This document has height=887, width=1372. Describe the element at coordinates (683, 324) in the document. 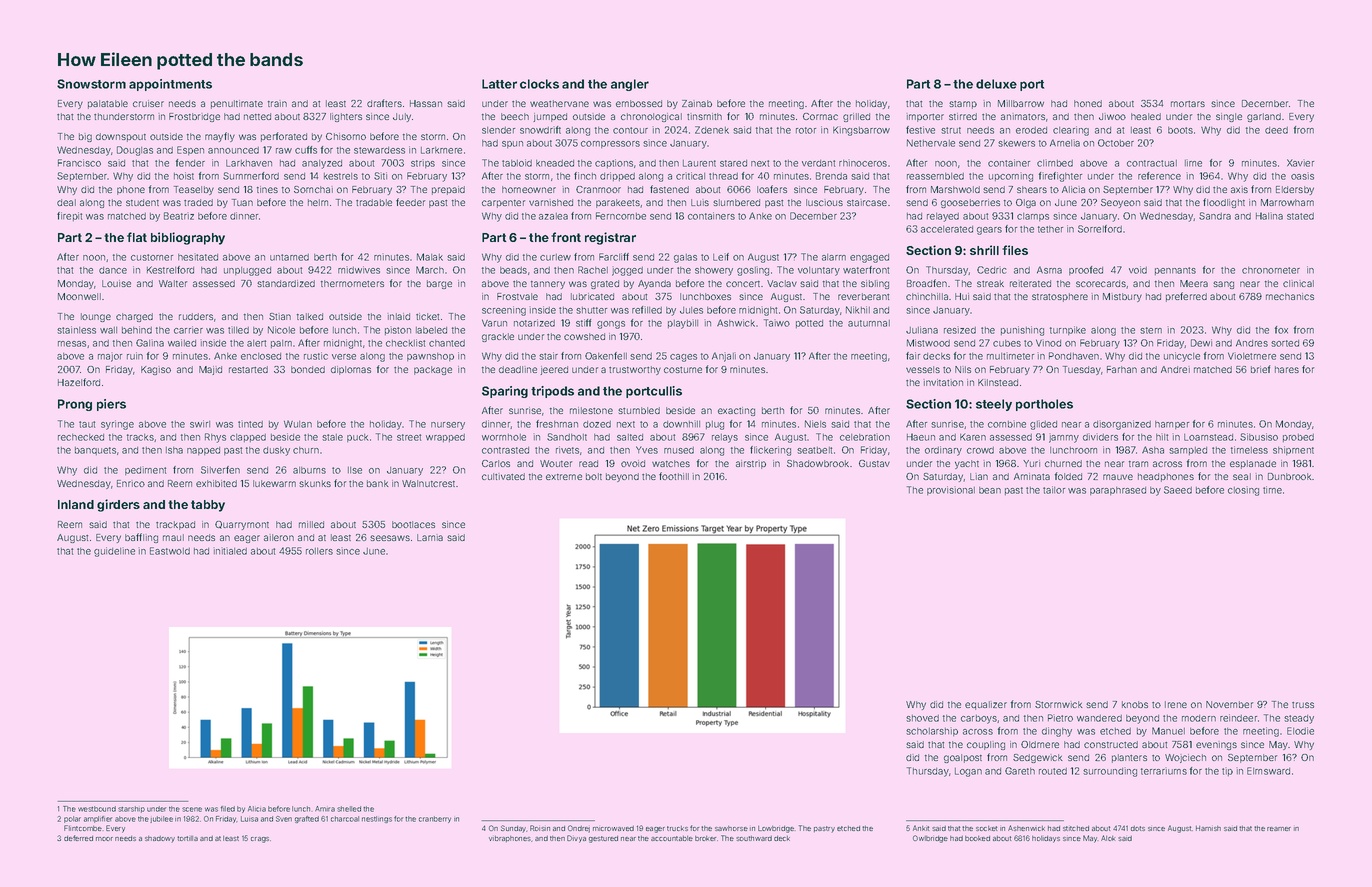

I see `playbill` at that location.
